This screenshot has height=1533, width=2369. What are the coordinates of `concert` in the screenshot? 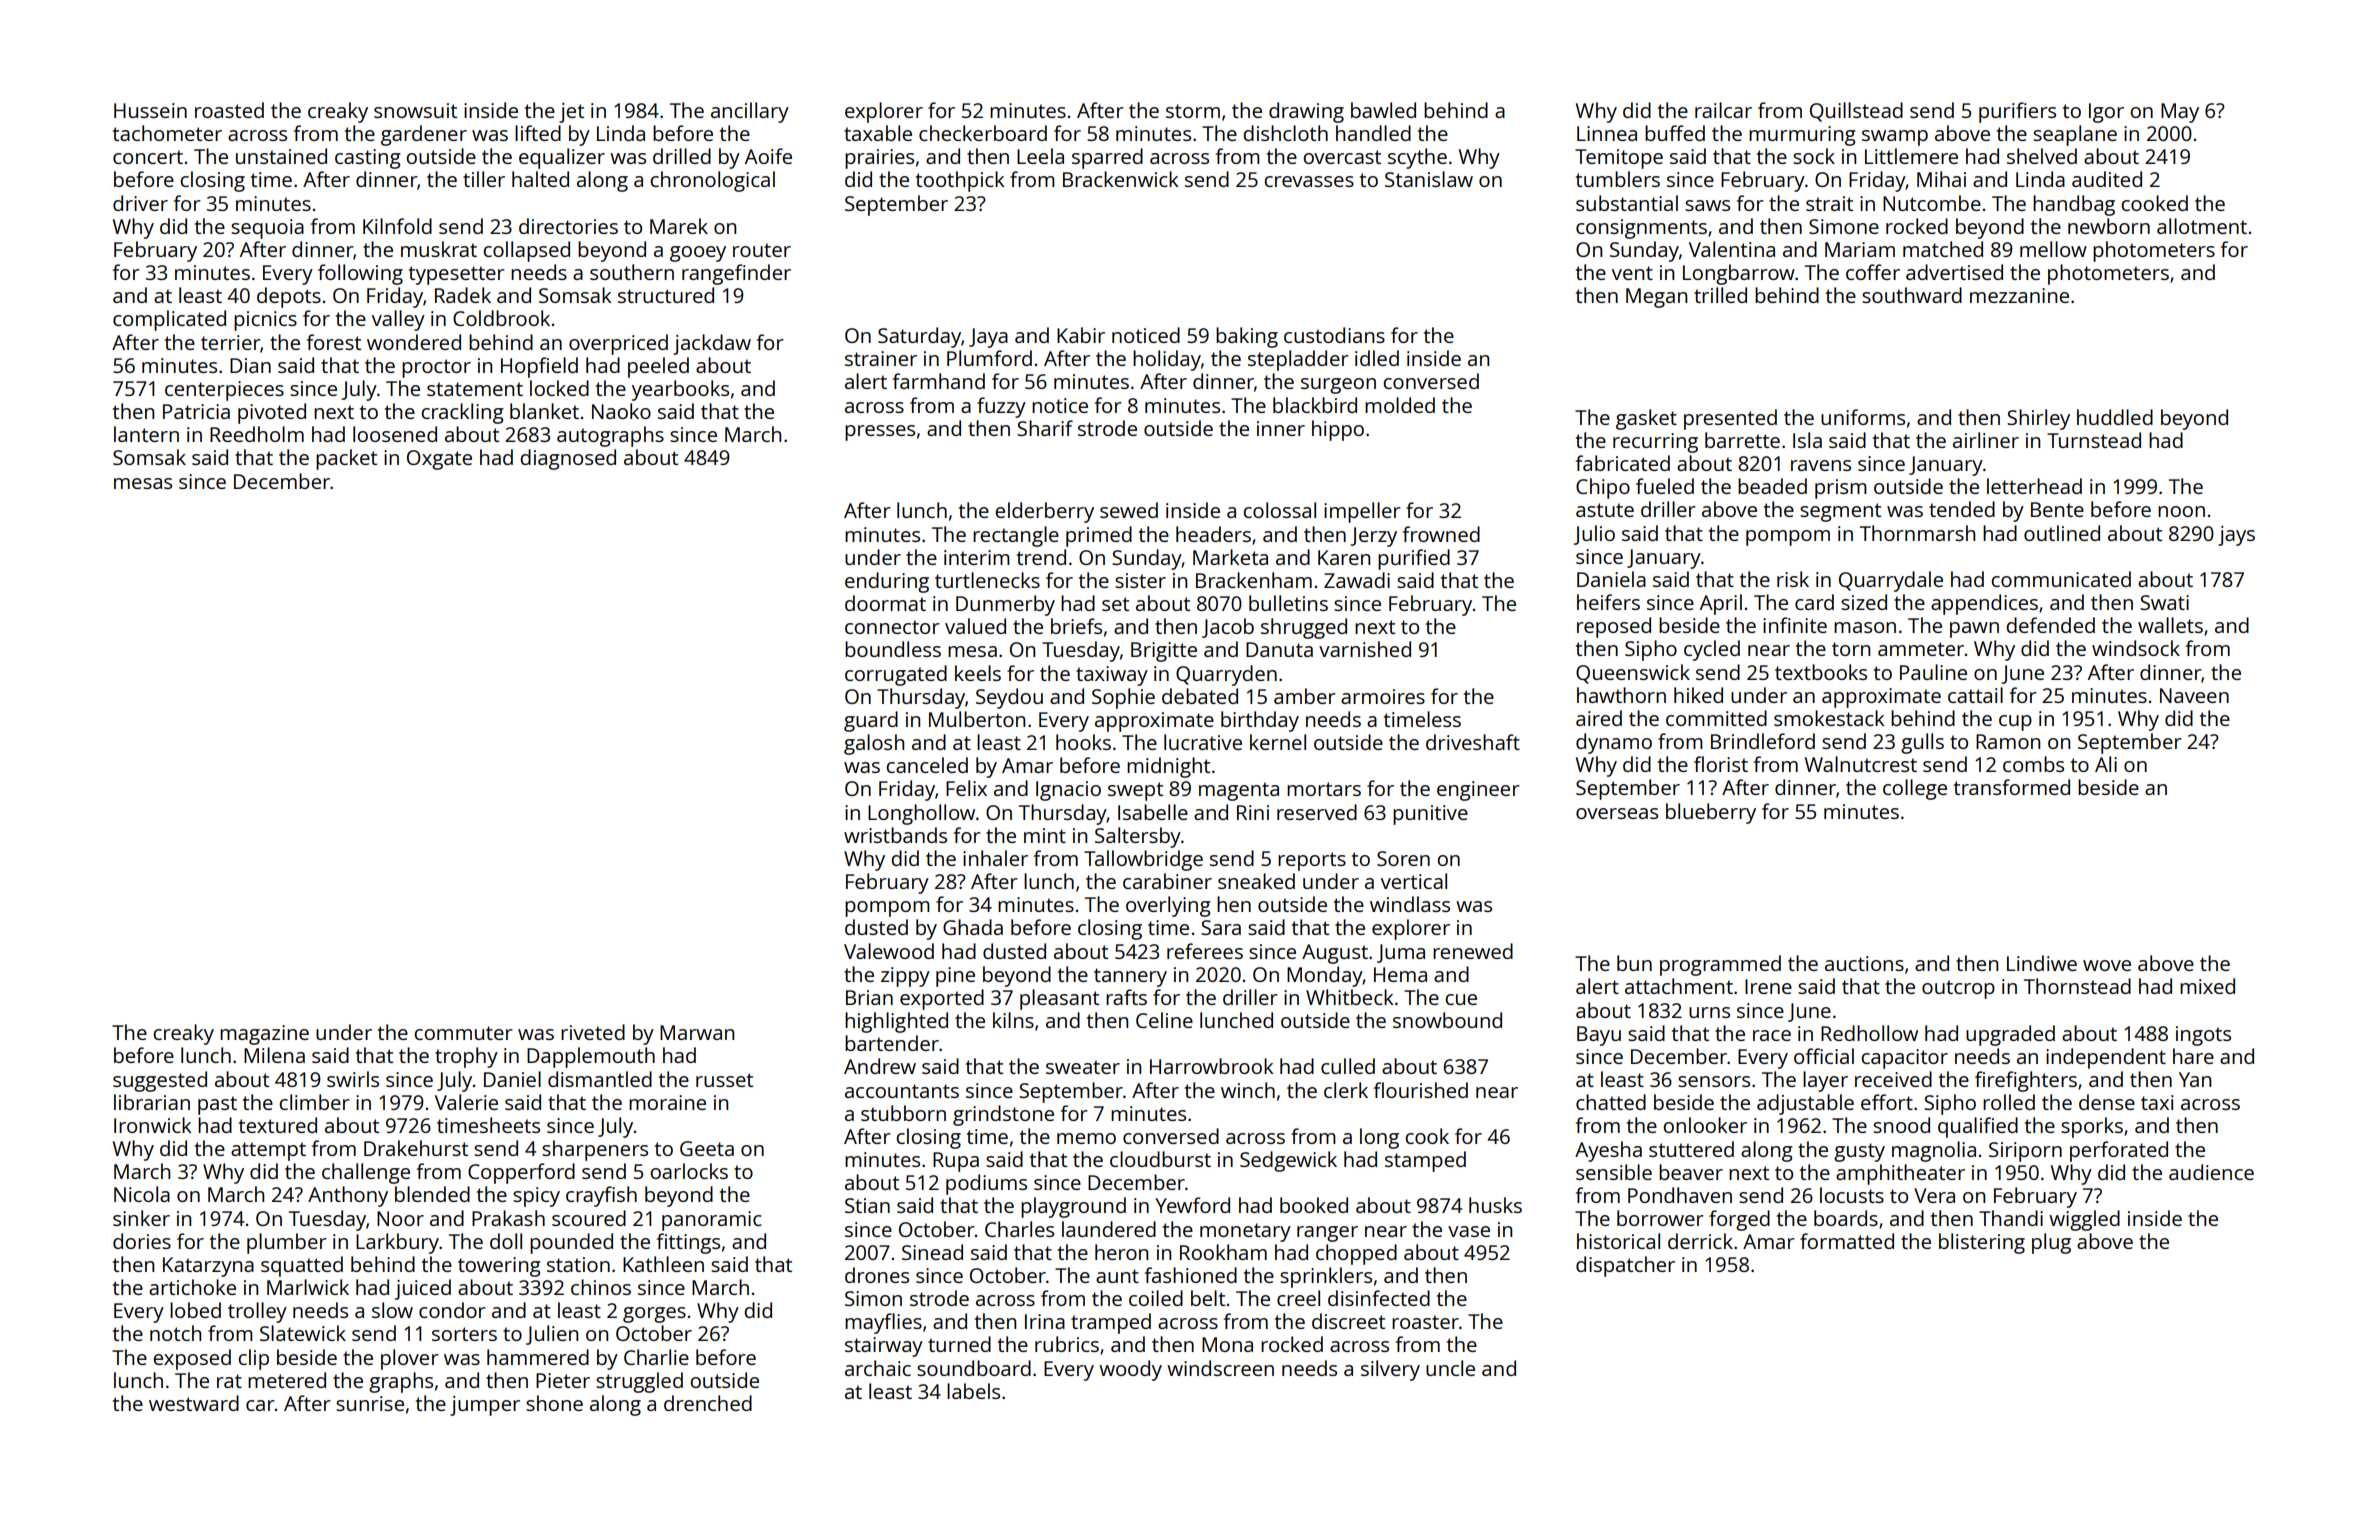 It's located at (148, 157).
